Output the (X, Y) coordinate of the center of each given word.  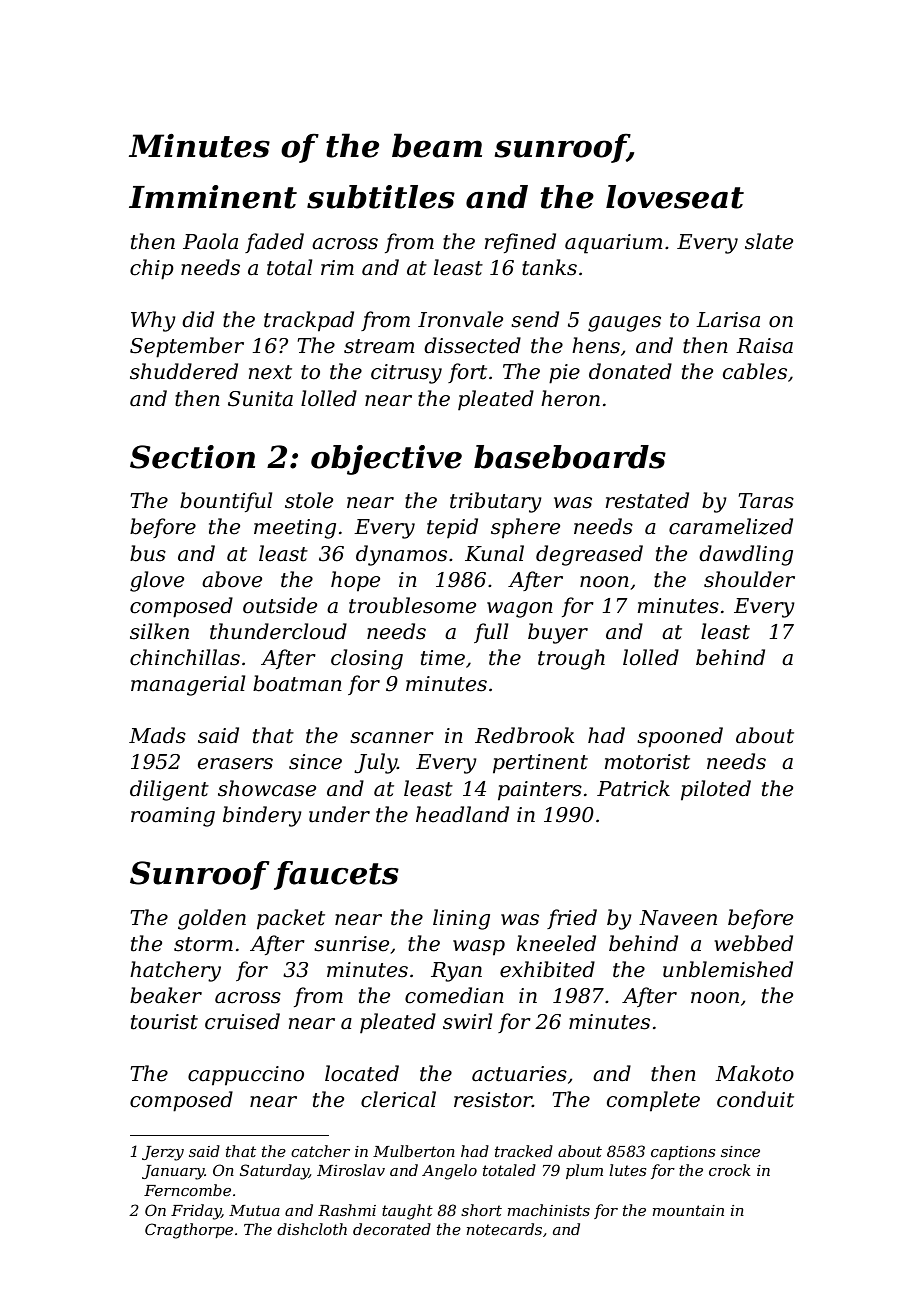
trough (571, 659)
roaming (173, 817)
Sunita (260, 399)
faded (274, 243)
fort (467, 373)
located (362, 1073)
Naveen (678, 918)
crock (730, 1170)
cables (755, 371)
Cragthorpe (189, 1231)
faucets (336, 875)
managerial (188, 685)
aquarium (613, 244)
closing (367, 659)
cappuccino (246, 1076)
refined (520, 243)
